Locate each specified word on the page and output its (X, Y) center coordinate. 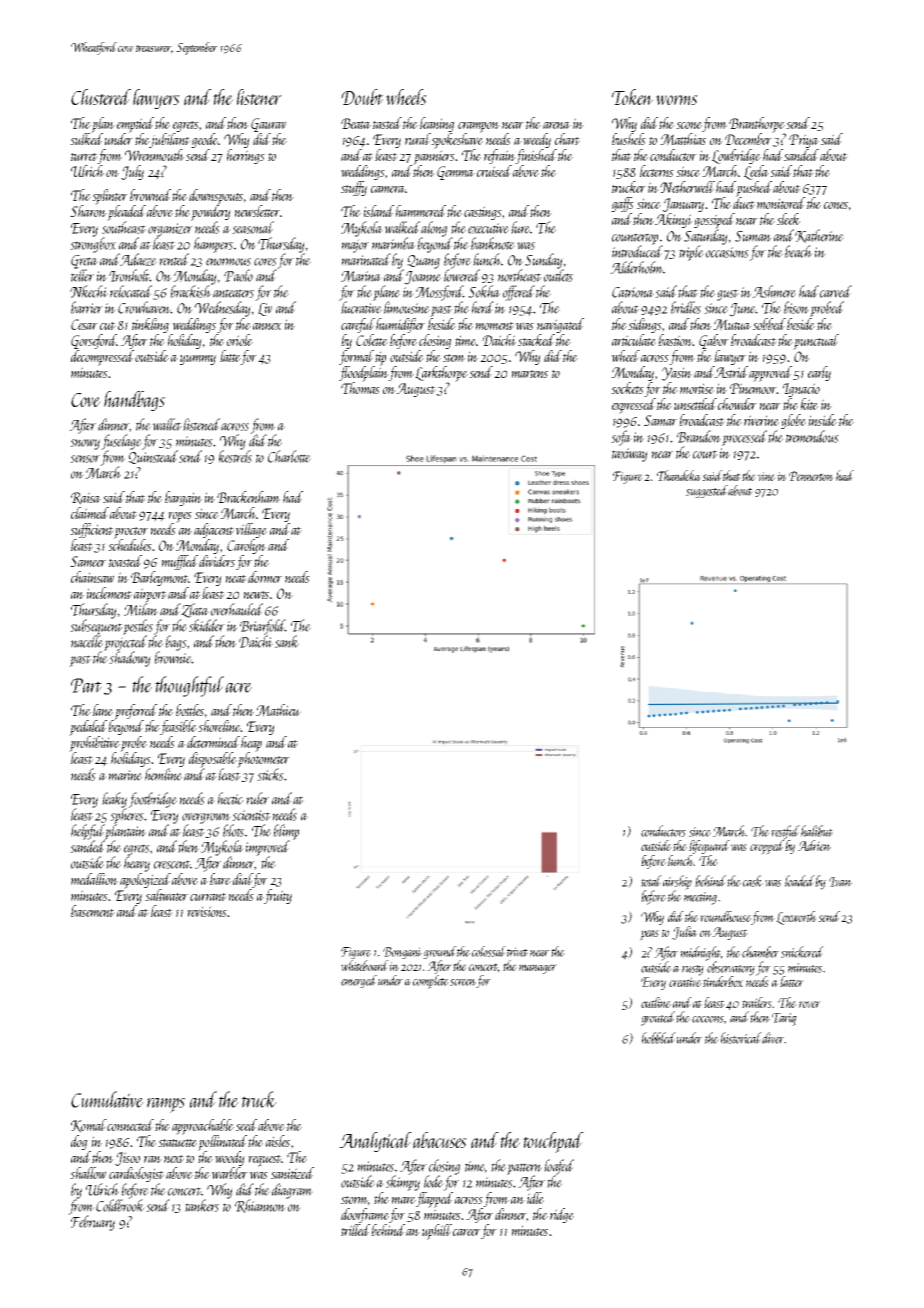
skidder (207, 625)
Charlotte (289, 456)
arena (557, 125)
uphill (437, 1232)
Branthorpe (757, 125)
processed (744, 438)
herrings (246, 156)
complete (431, 982)
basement (93, 911)
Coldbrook (120, 1205)
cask (753, 881)
